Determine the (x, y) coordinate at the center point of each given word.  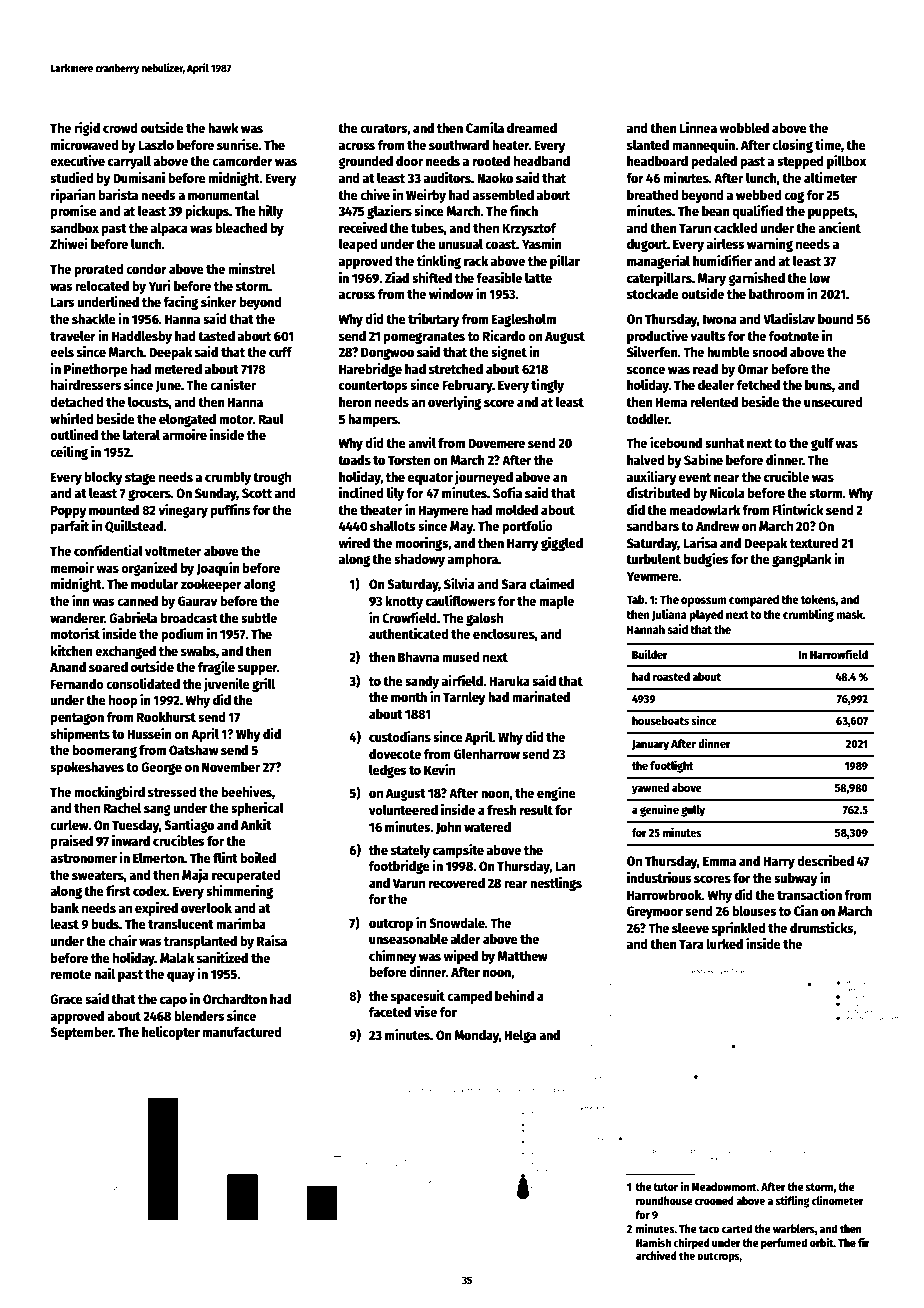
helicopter (171, 1033)
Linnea (698, 127)
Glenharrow (487, 753)
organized (149, 569)
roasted (671, 676)
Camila (485, 127)
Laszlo (156, 144)
